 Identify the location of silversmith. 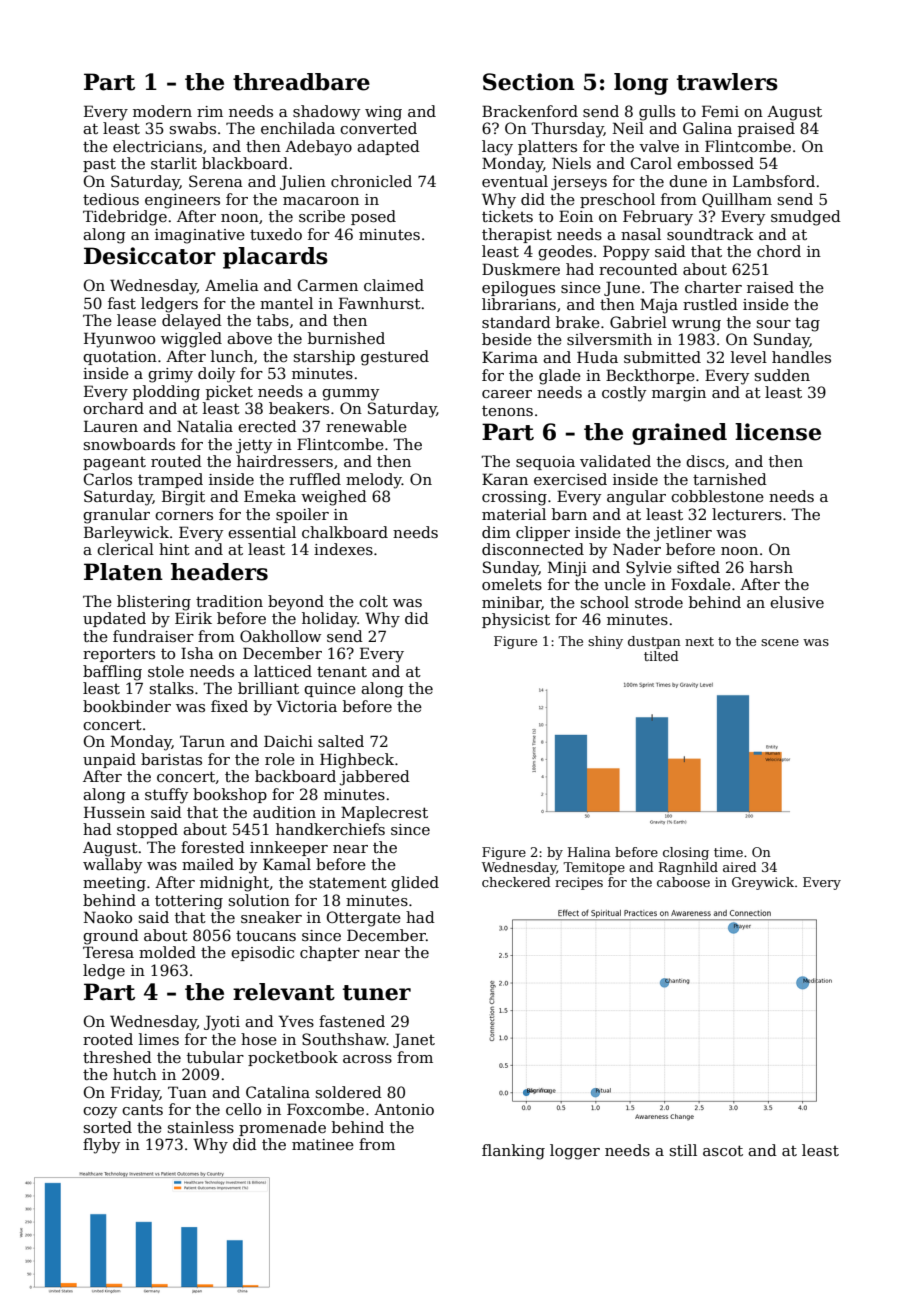
(609, 339).
